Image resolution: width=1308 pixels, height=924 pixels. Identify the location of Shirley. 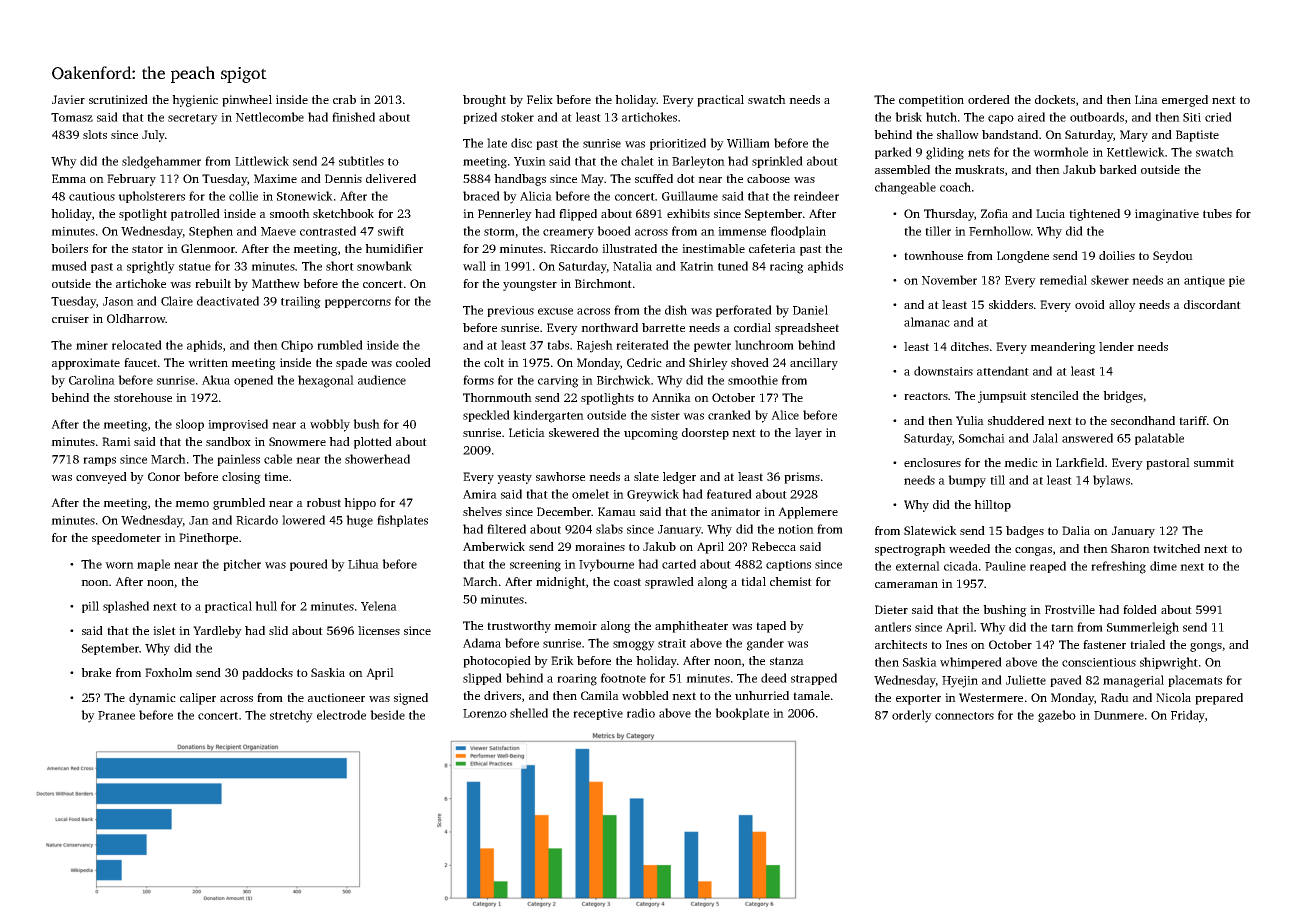
(708, 364).
